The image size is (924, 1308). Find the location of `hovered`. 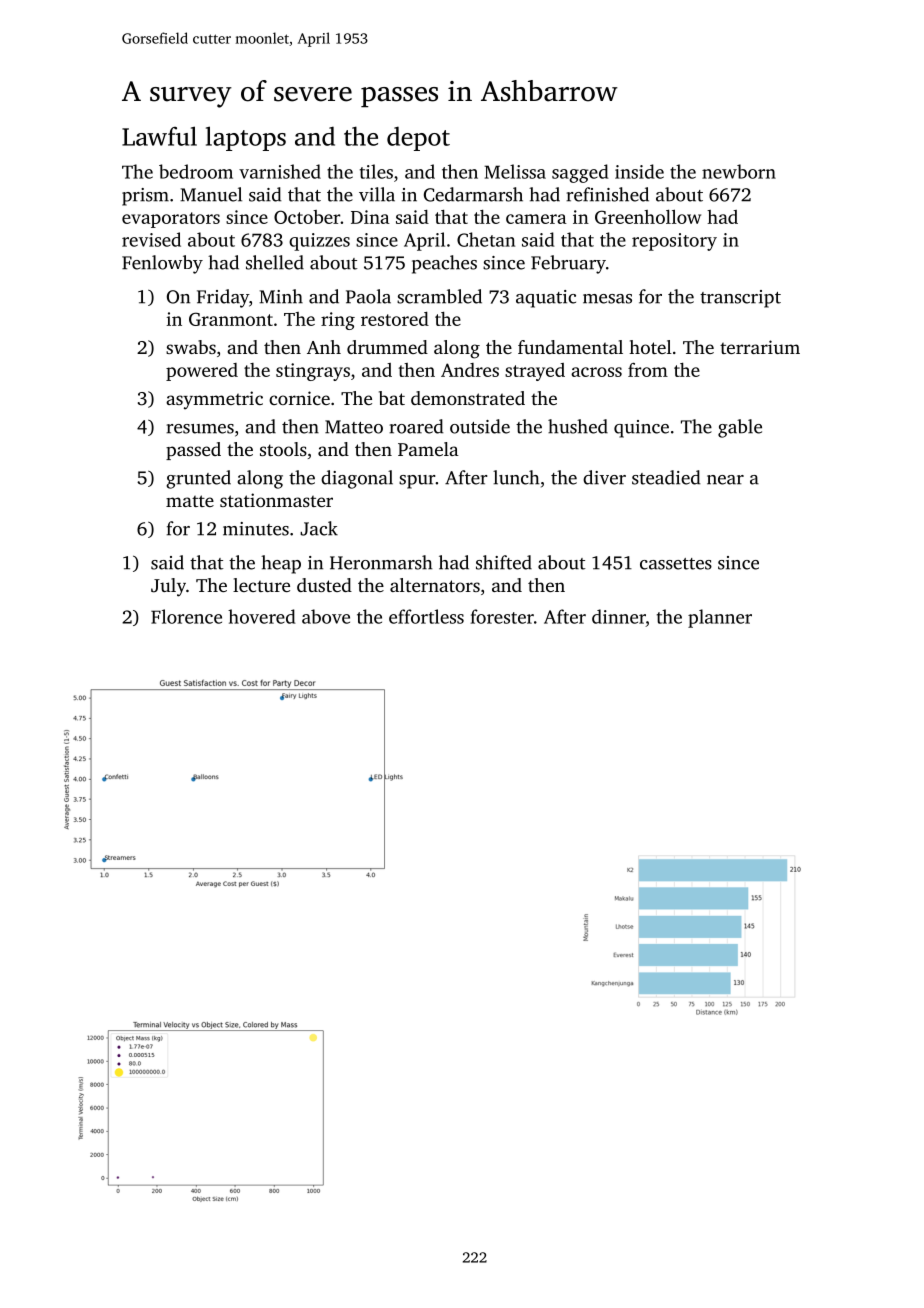

hovered is located at coordinates (261, 616).
